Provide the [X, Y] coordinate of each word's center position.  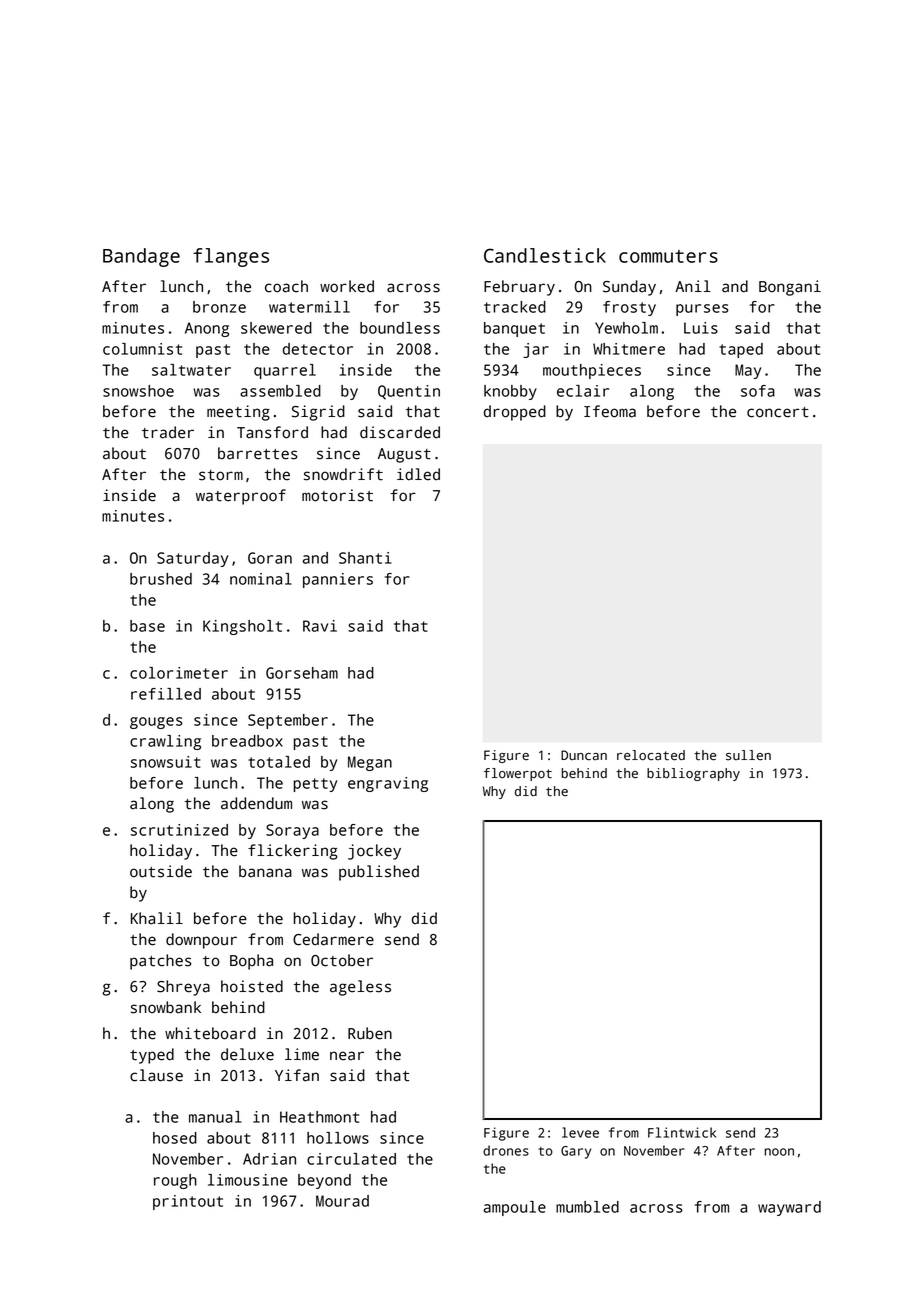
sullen [748, 755]
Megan [370, 763]
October [342, 960]
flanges [231, 257]
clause [156, 1075]
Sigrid [318, 413]
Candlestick [545, 255]
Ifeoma [610, 411]
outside [161, 871]
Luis [701, 328]
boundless [400, 328]
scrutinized [179, 830]
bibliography [693, 774]
